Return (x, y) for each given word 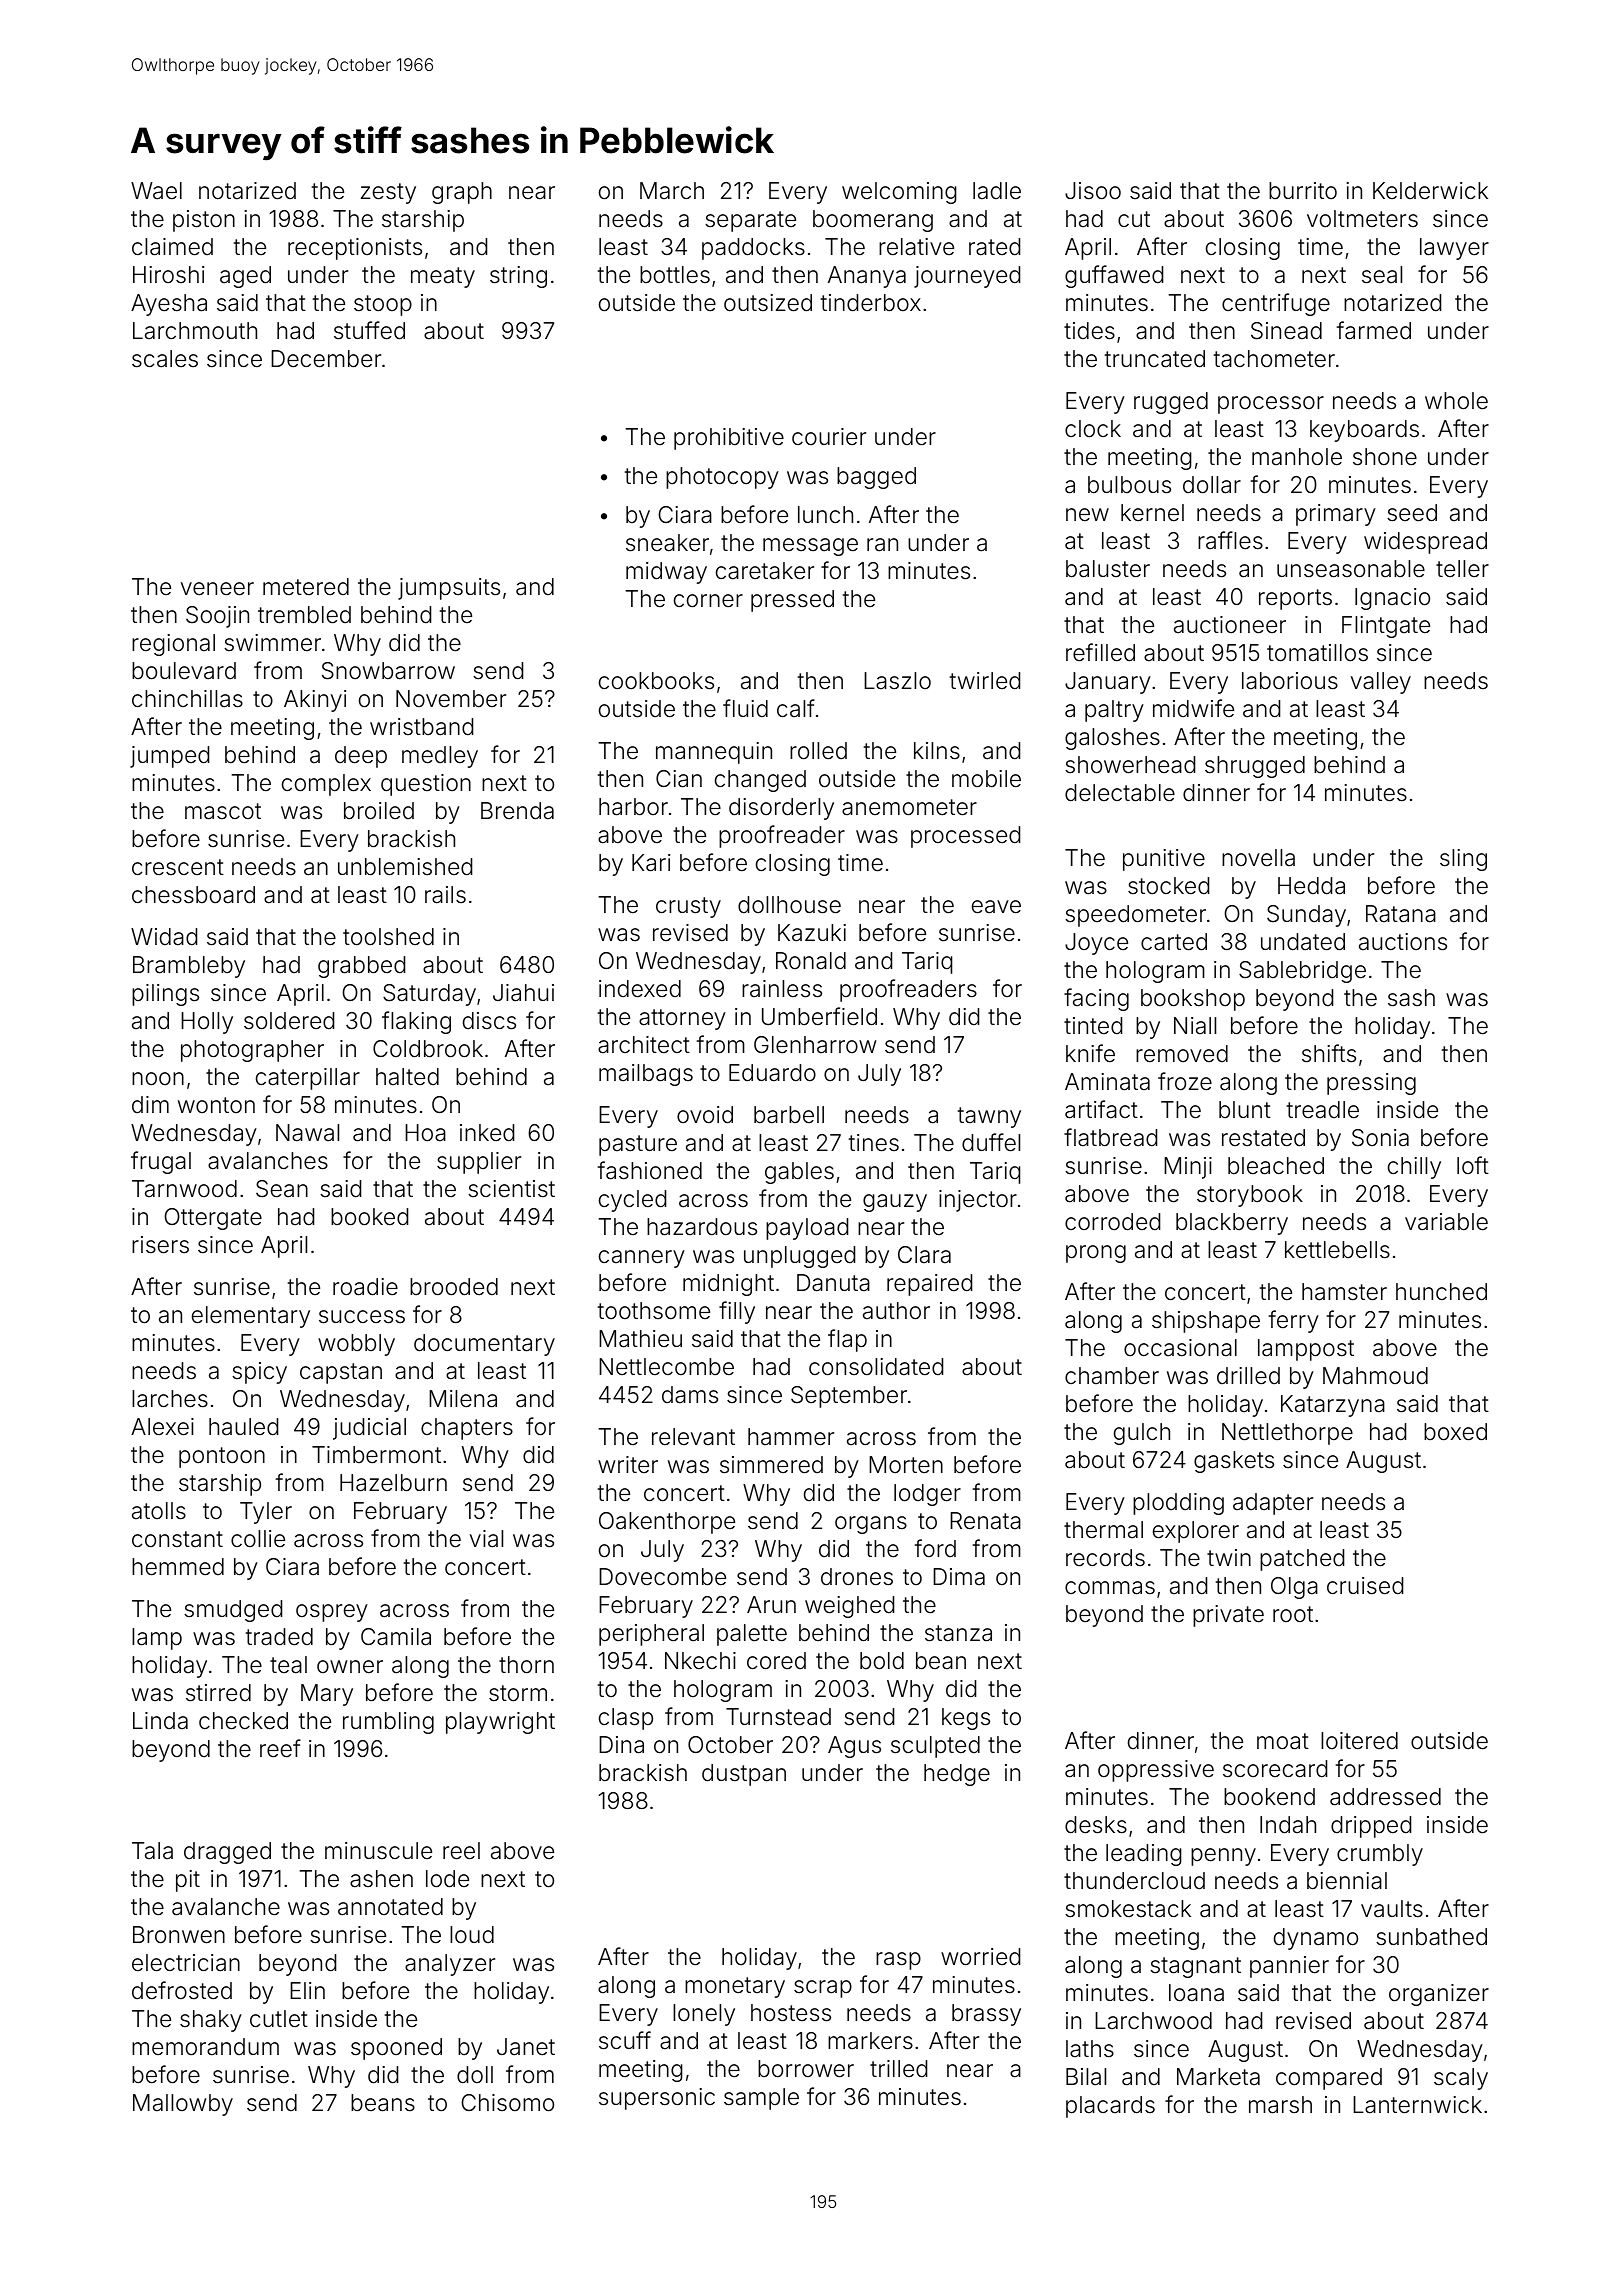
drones (857, 1577)
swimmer (272, 643)
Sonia (1380, 1138)
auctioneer (1230, 625)
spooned (396, 2049)
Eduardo (772, 1073)
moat (1283, 1741)
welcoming (899, 193)
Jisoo (1093, 191)
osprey (332, 1613)
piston (204, 221)
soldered (289, 1021)
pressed (792, 601)
